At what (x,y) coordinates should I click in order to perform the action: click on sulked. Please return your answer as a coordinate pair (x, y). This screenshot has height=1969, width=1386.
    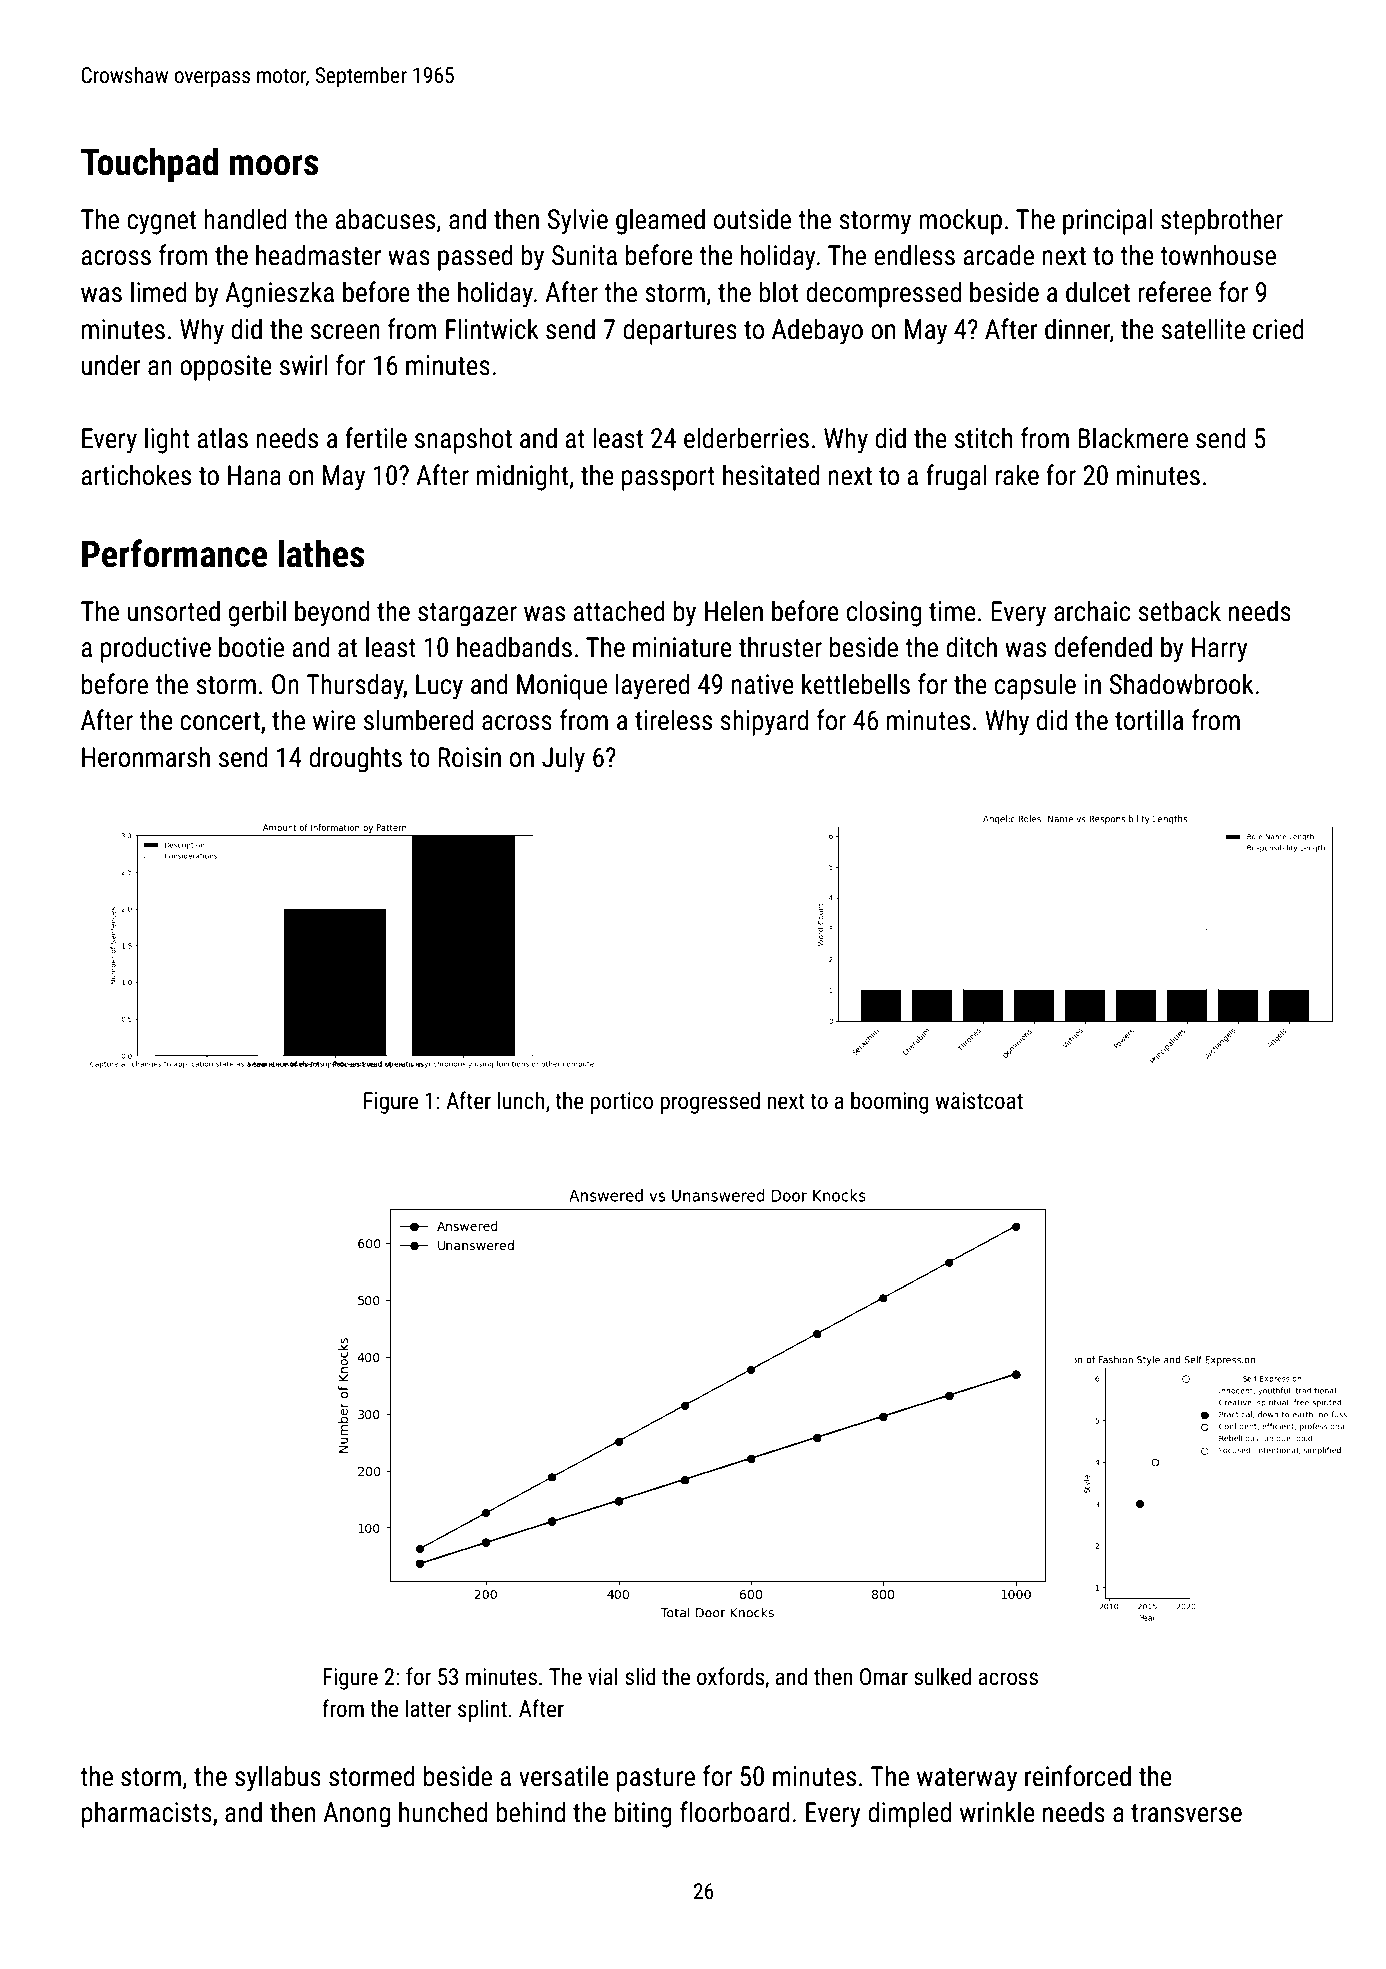
    Looking at the image, I should click on (942, 1676).
